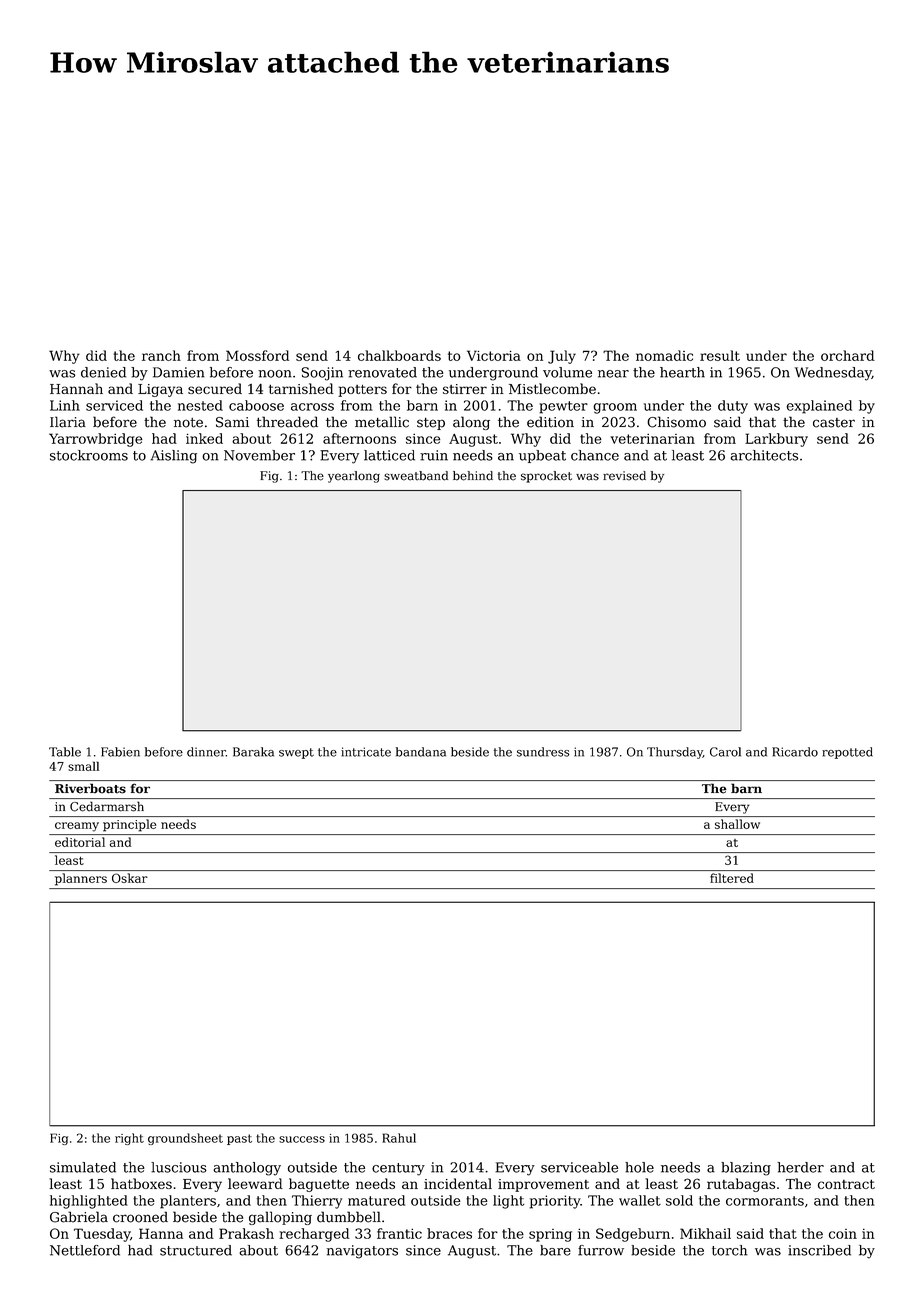  Describe the element at coordinates (257, 355) in the document. I see `Mossford` at that location.
